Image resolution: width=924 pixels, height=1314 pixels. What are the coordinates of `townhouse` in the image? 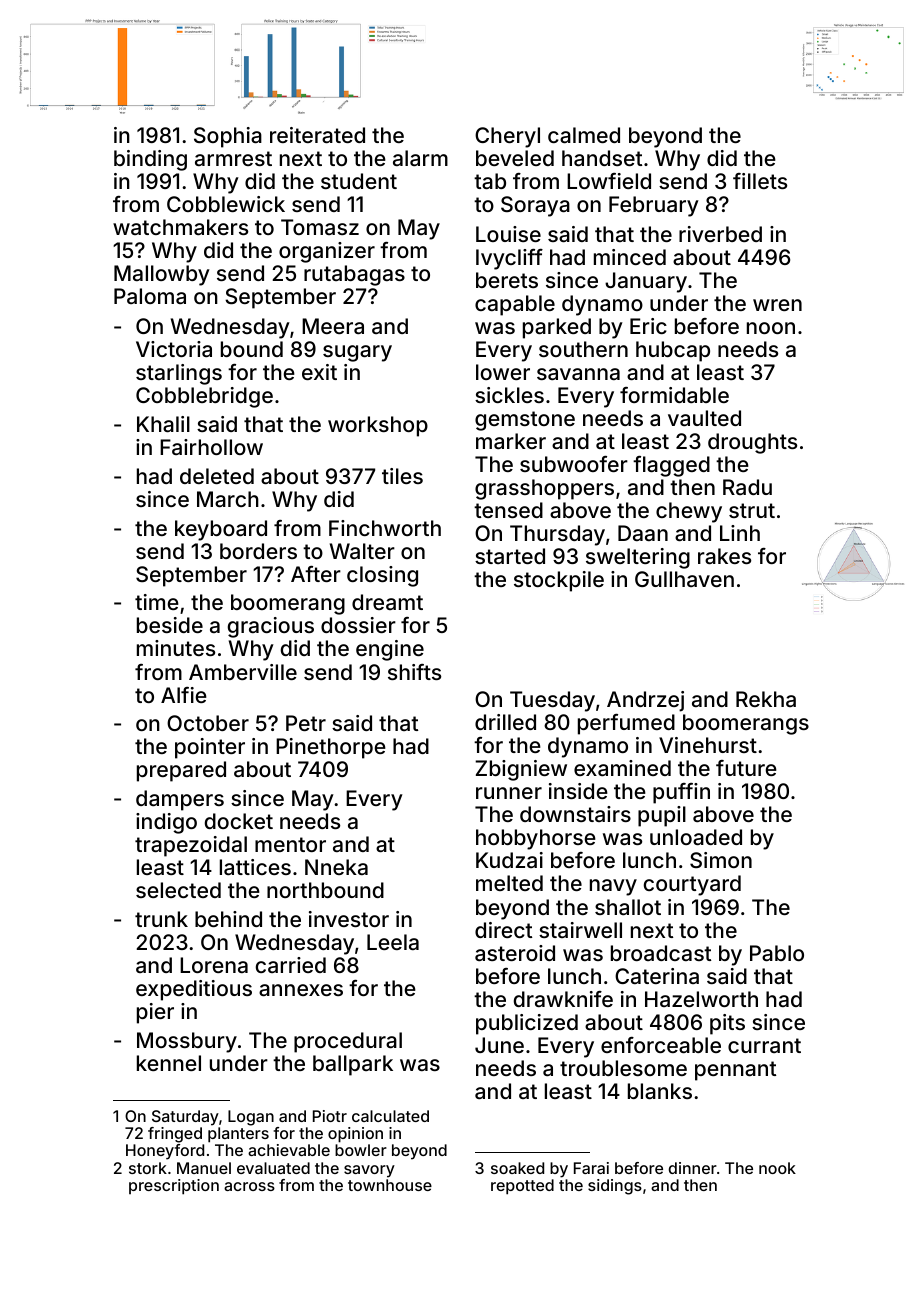 It's located at (390, 1185).
